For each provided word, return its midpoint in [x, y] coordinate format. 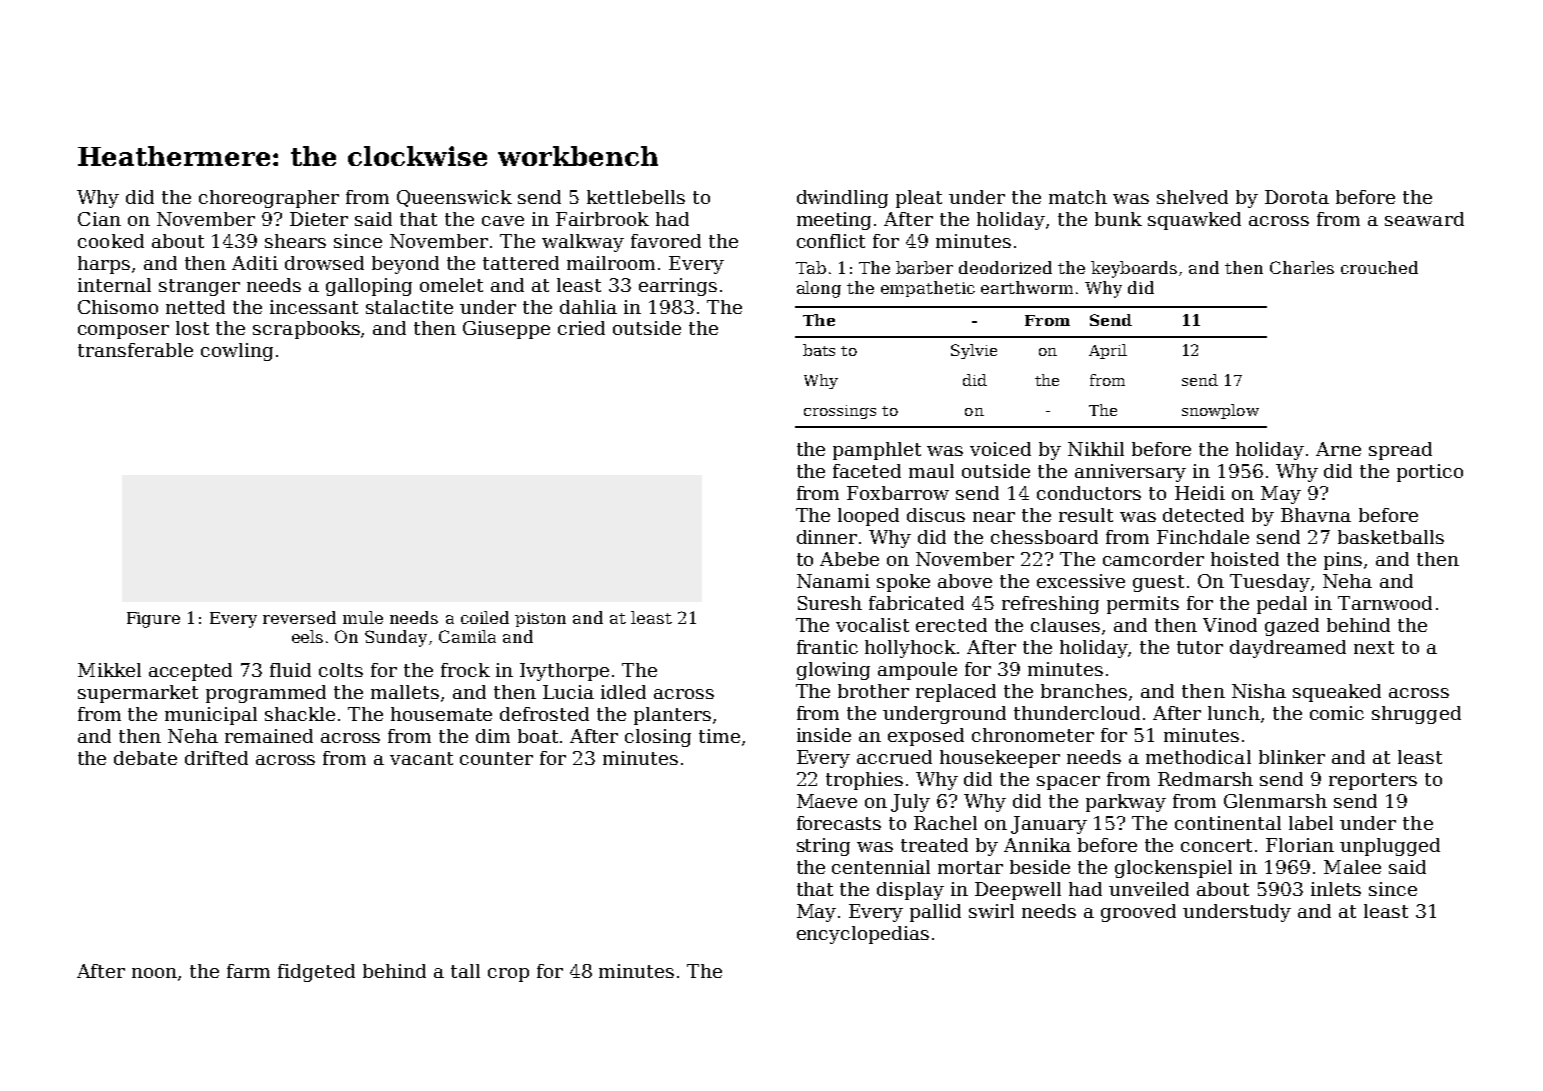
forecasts [839, 823]
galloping [369, 287]
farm [248, 971]
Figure [153, 620]
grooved [1138, 913]
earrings [678, 287]
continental [1228, 823]
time [719, 736]
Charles [1302, 267]
